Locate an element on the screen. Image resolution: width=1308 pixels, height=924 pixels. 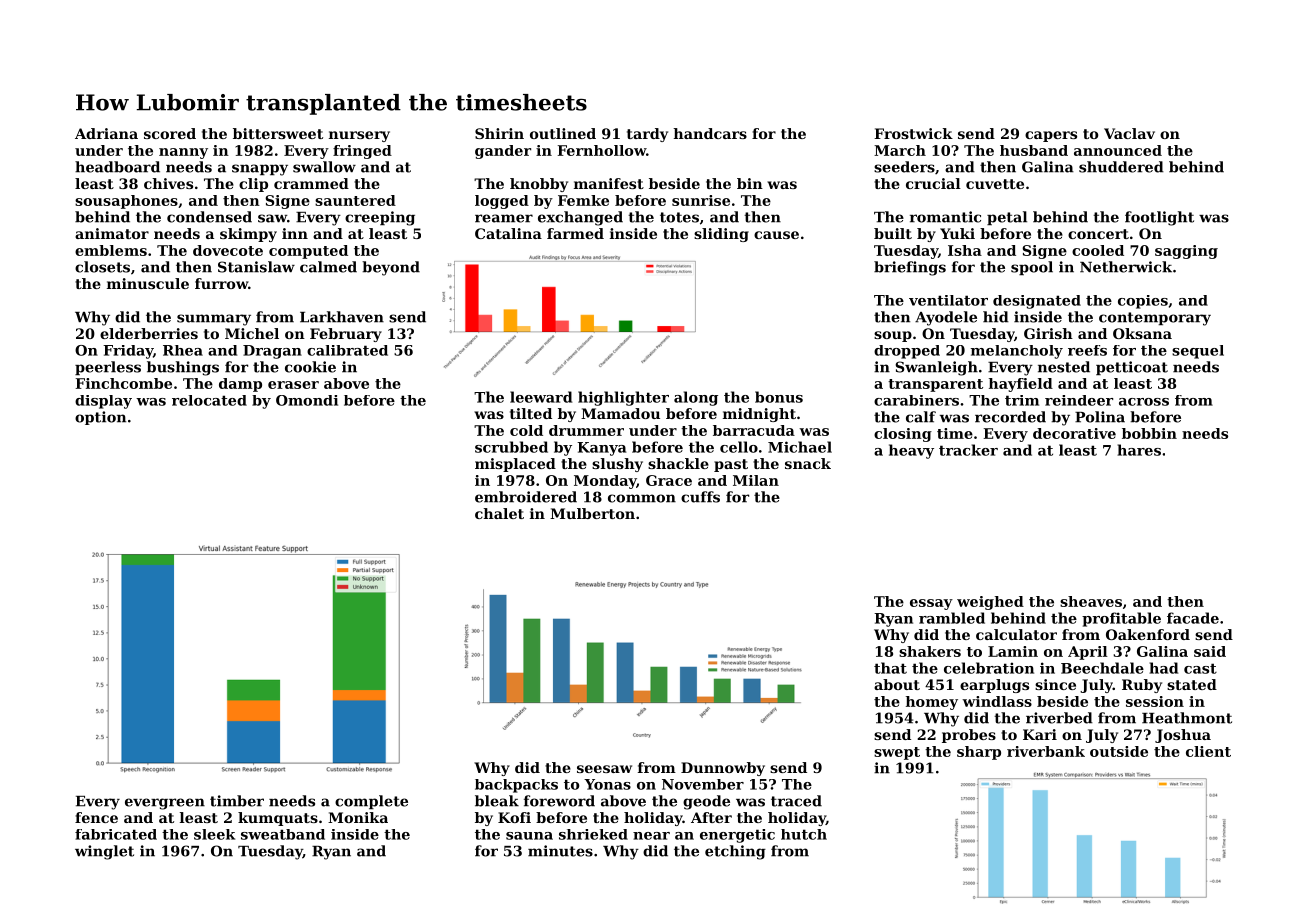
about is located at coordinates (897, 684).
